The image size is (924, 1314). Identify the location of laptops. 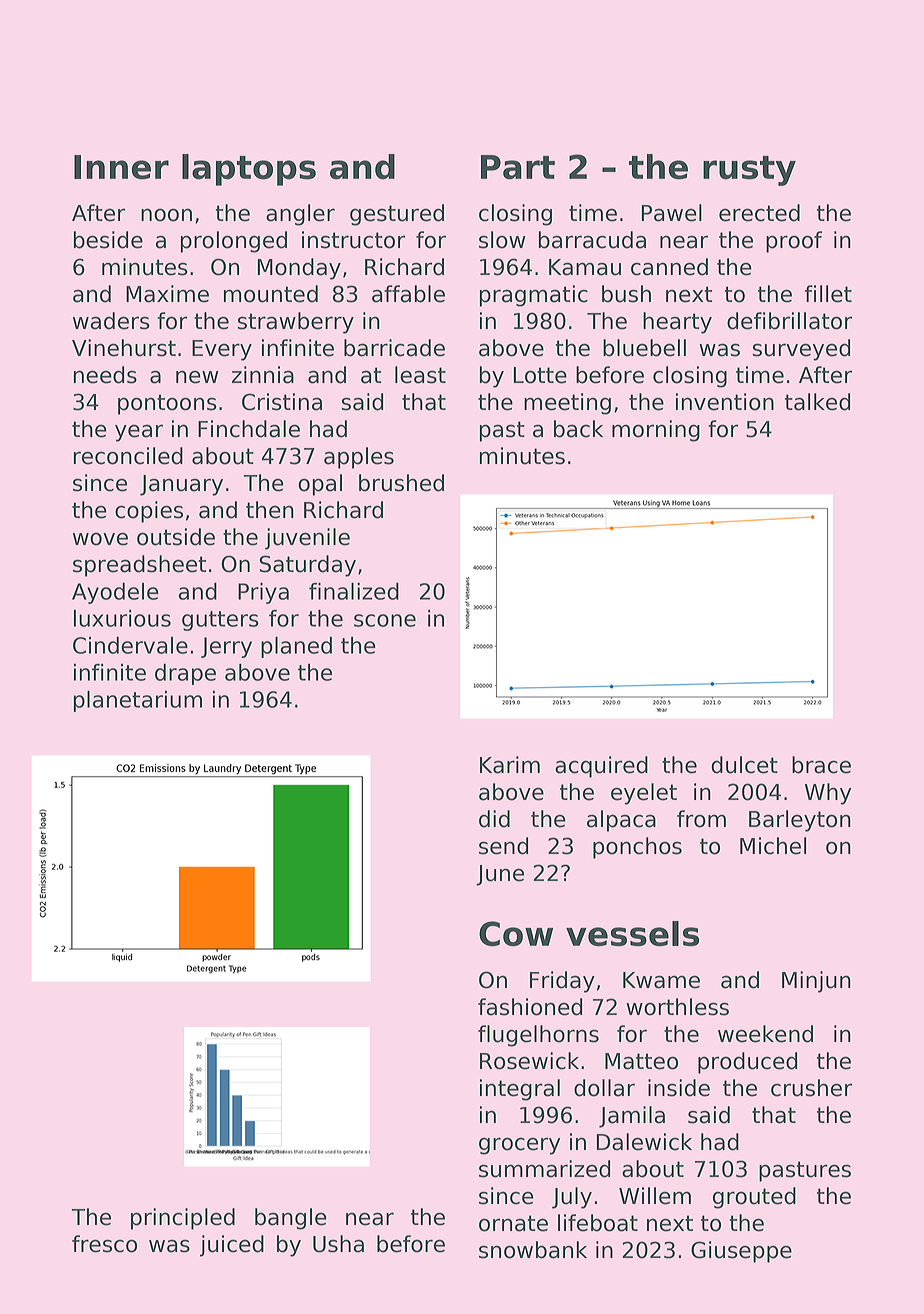
(249, 170).
